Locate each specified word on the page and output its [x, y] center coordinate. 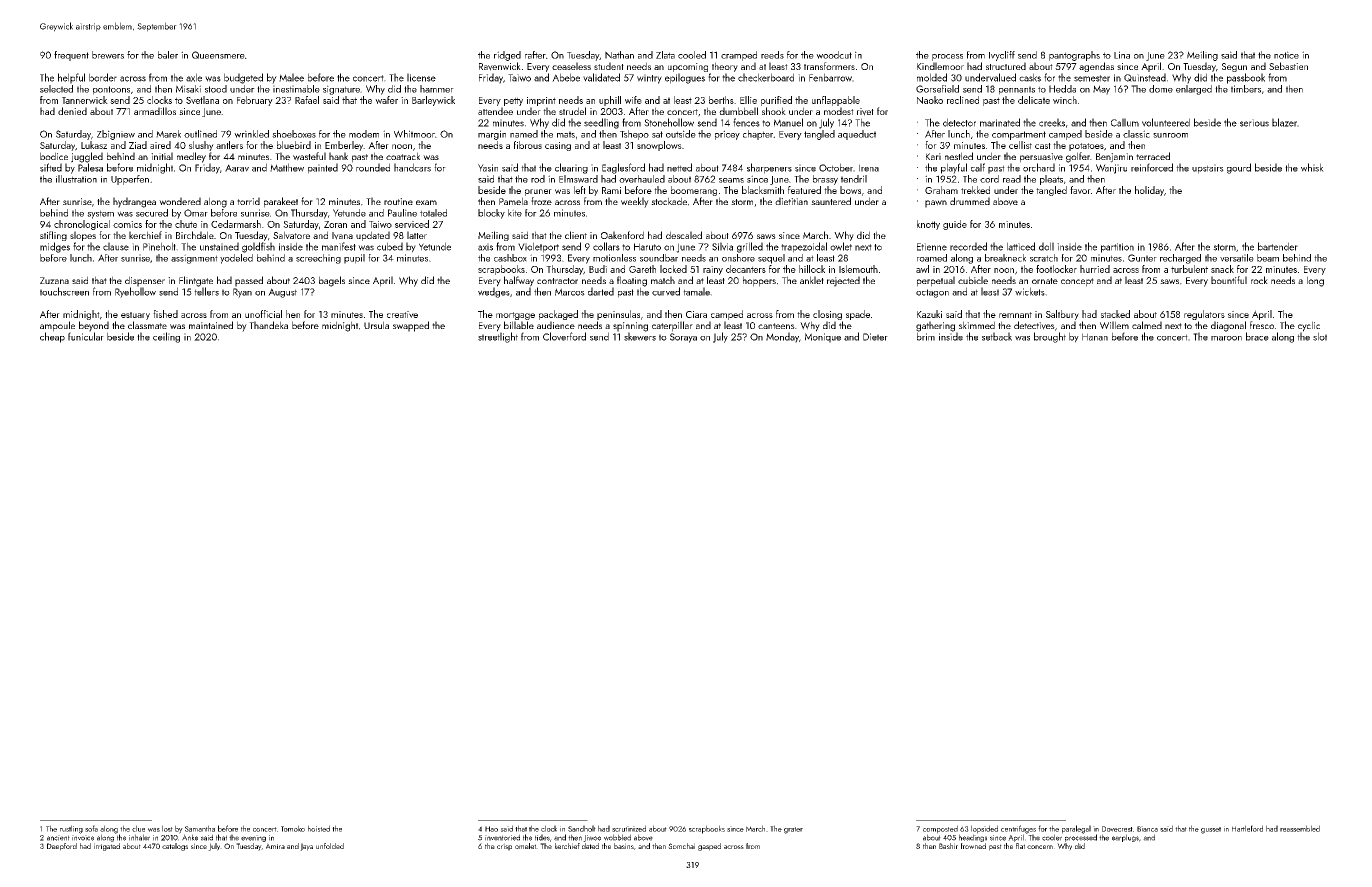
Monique [823, 338]
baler [168, 55]
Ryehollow [135, 292]
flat [1020, 846]
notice [1286, 55]
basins [624, 846]
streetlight [498, 337]
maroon [1226, 338]
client [576, 235]
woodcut [834, 55]
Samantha [200, 828]
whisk [1312, 167]
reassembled [1300, 828]
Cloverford [564, 336]
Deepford [62, 847]
